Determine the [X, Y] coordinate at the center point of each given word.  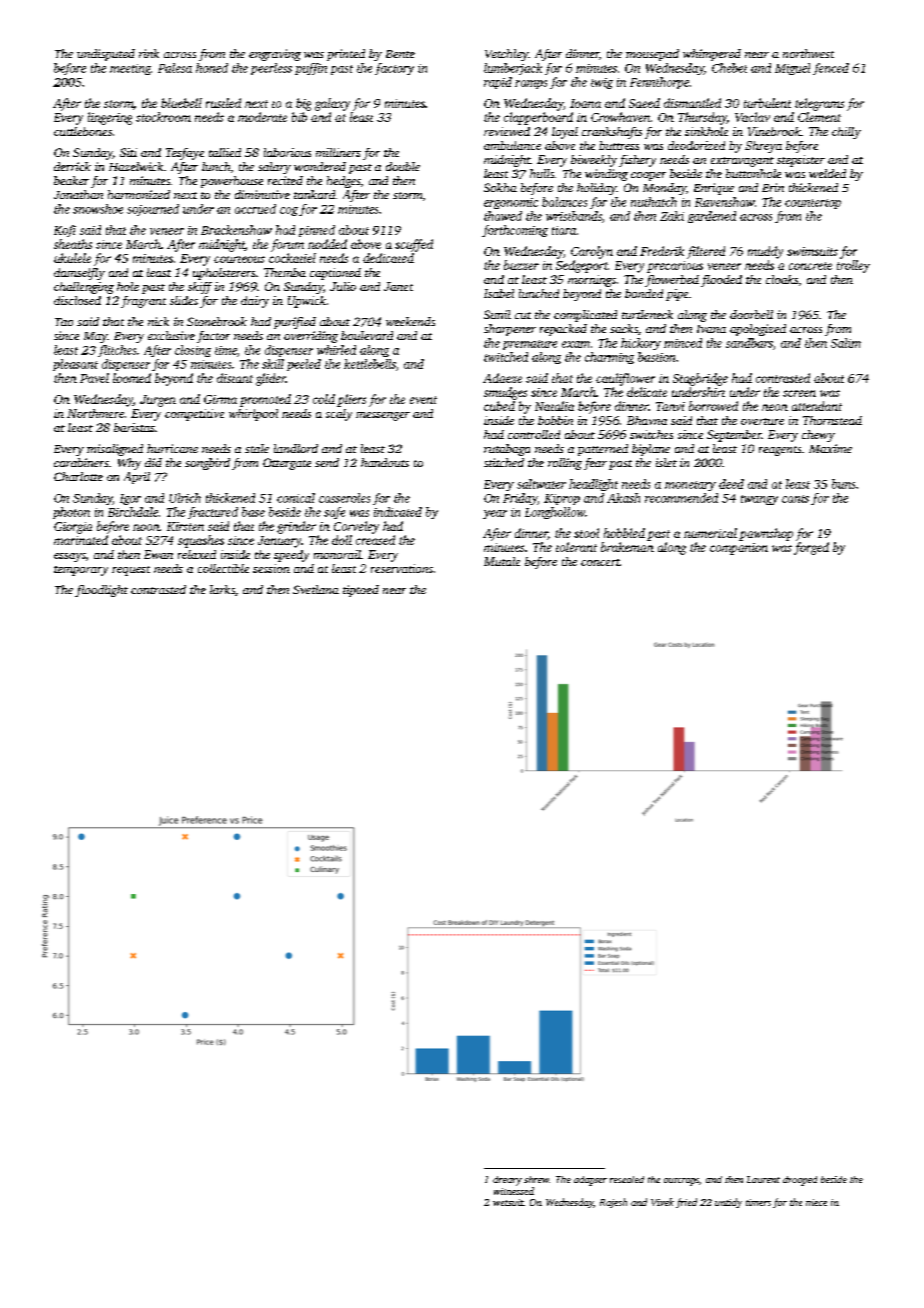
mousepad [652, 55]
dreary [507, 1181]
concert [600, 562]
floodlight [101, 591]
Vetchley [506, 55]
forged [811, 548]
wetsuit [508, 1202]
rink [149, 53]
